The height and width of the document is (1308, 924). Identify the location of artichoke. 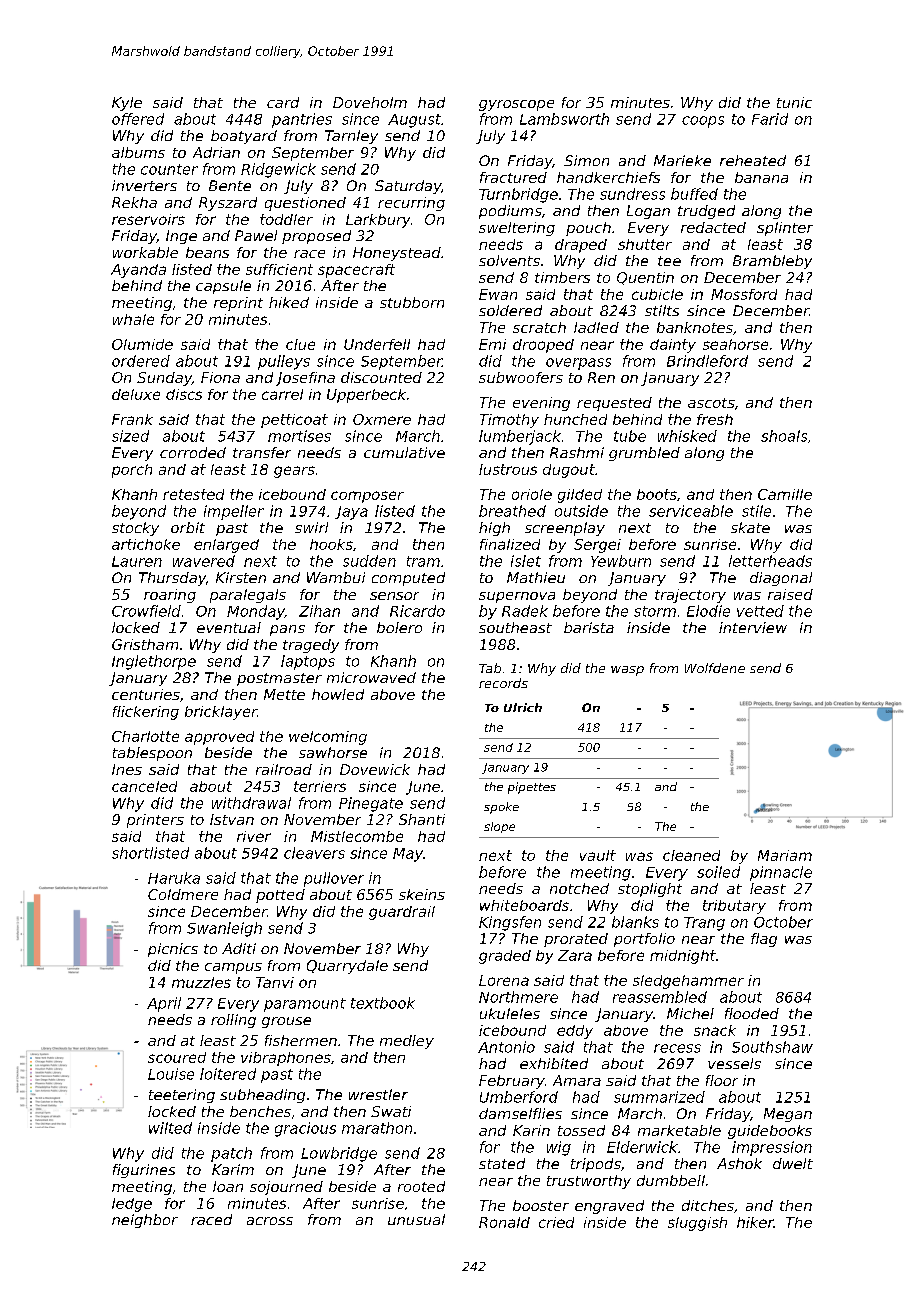
(146, 544).
